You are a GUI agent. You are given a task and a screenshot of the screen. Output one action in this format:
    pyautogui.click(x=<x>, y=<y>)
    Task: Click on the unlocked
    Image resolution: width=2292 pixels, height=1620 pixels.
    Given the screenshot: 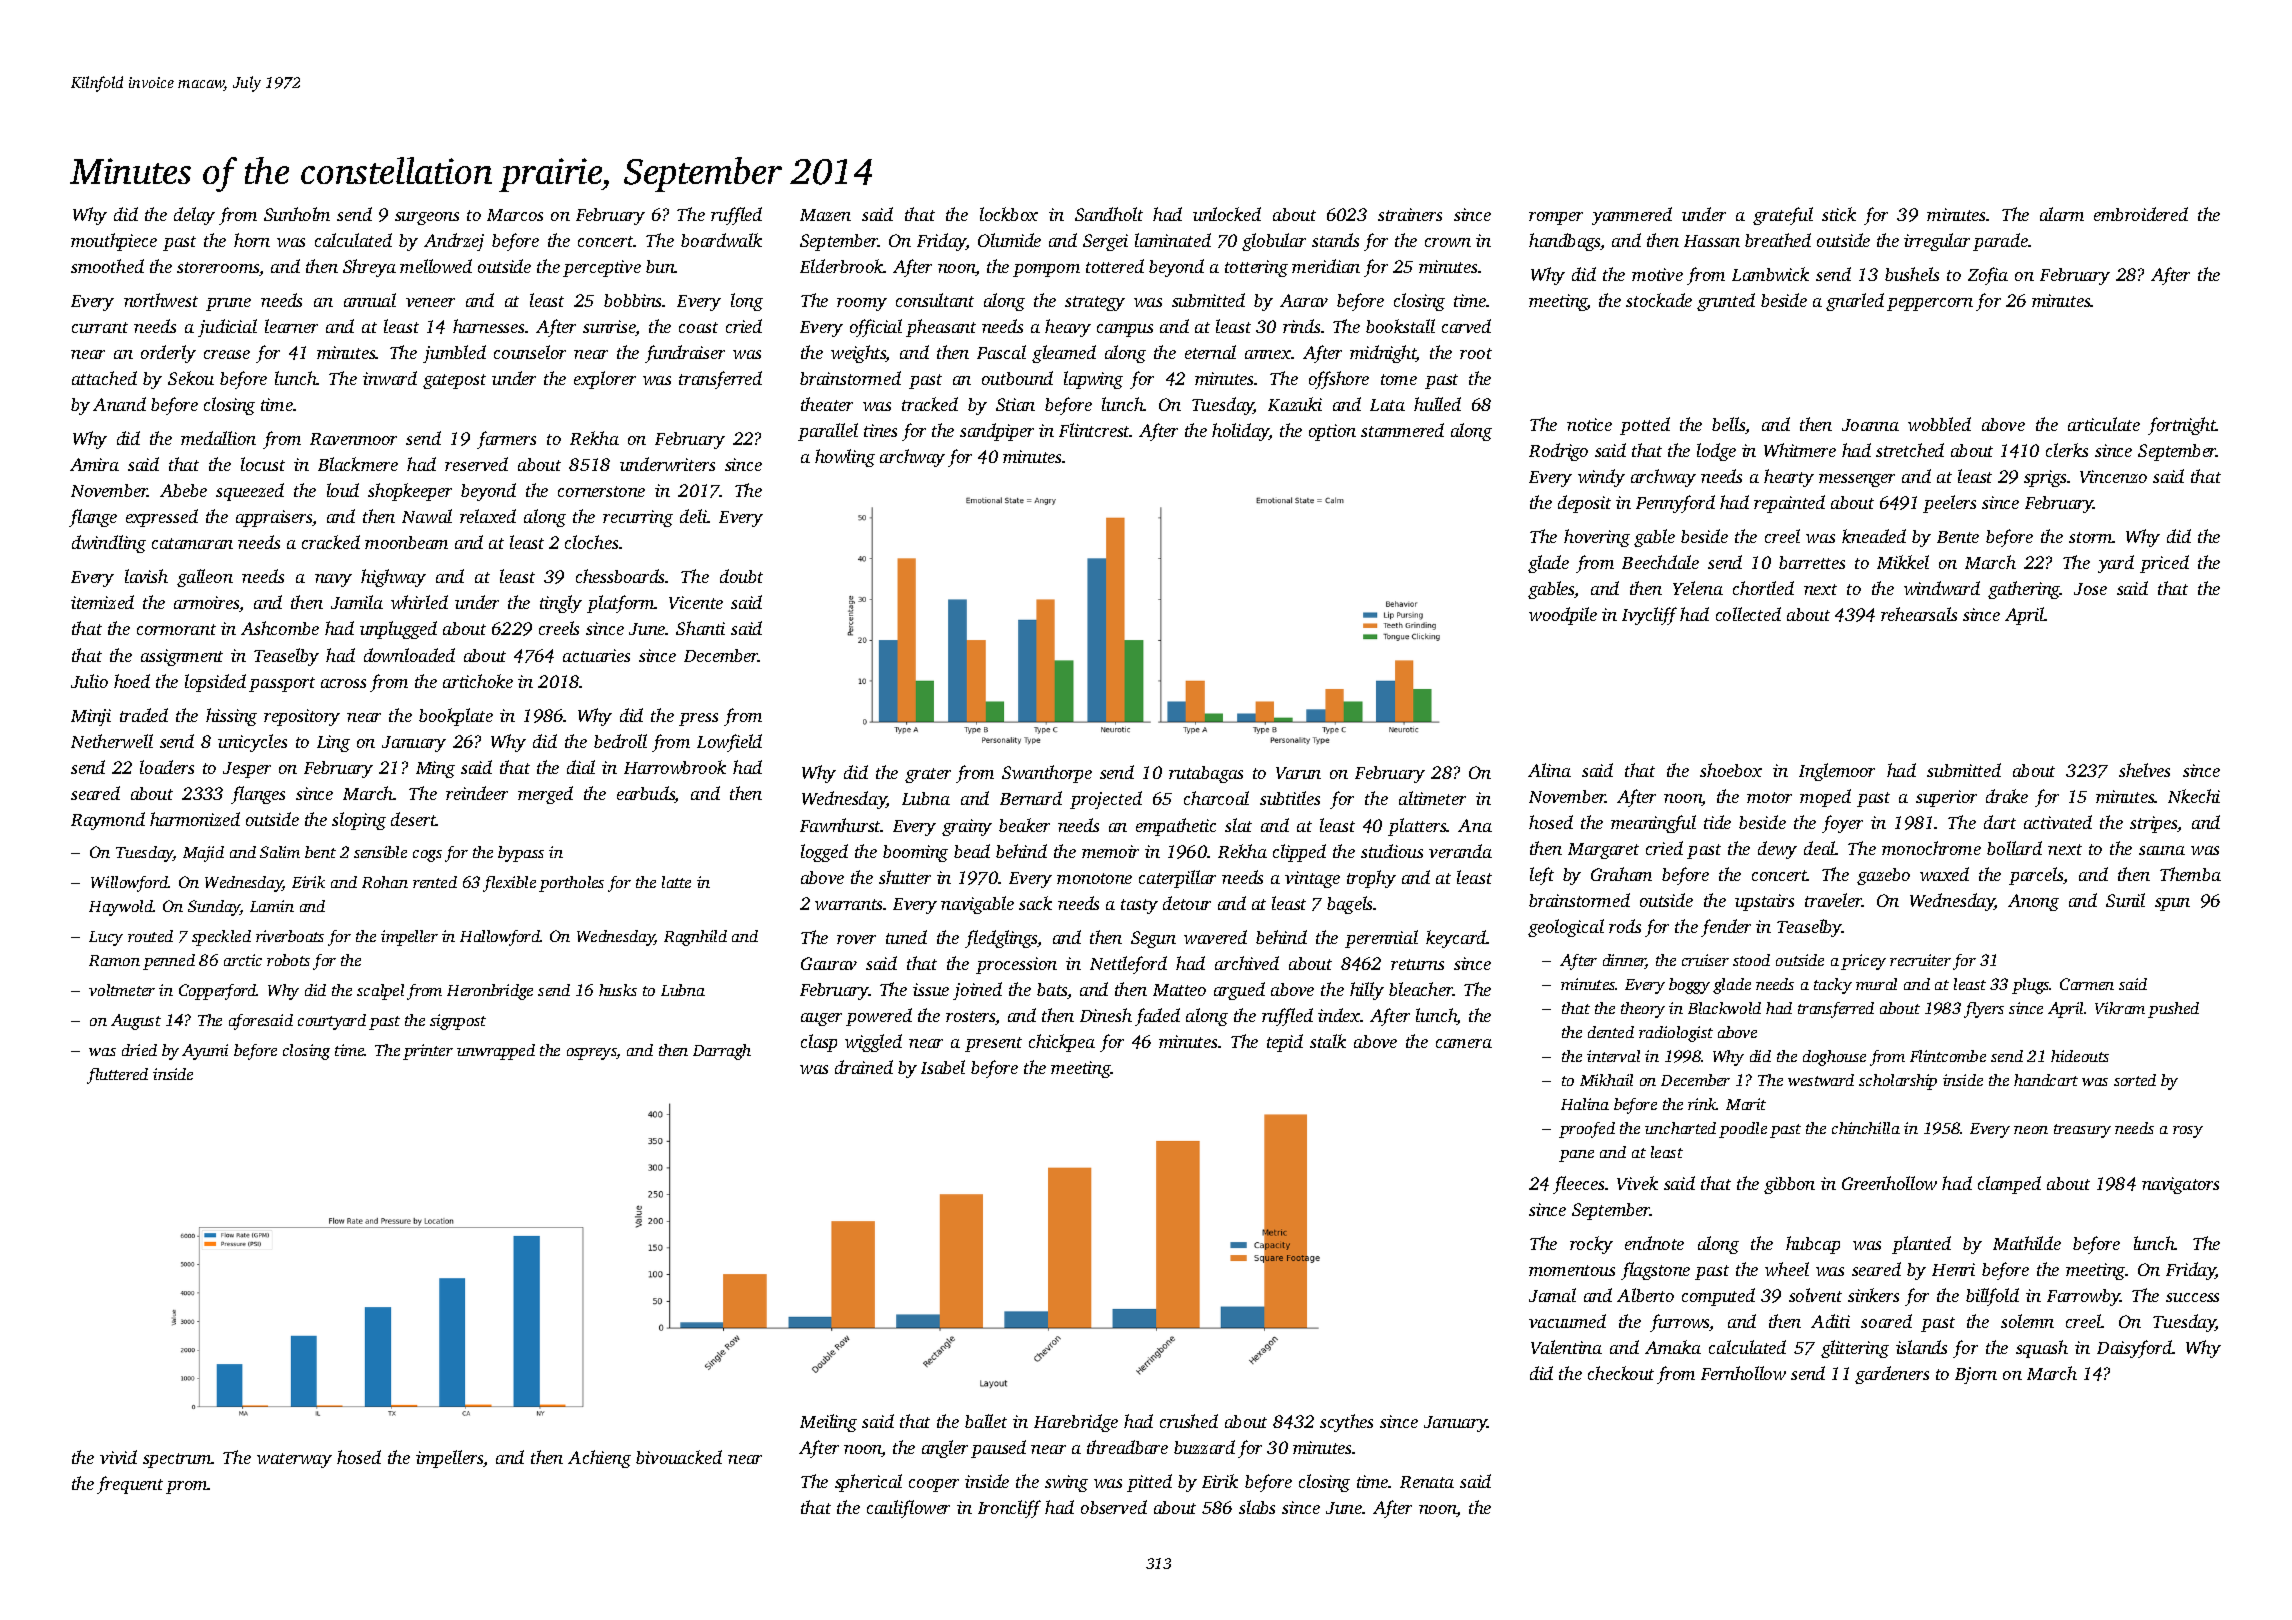 What is the action you would take?
    pyautogui.click(x=1227, y=214)
